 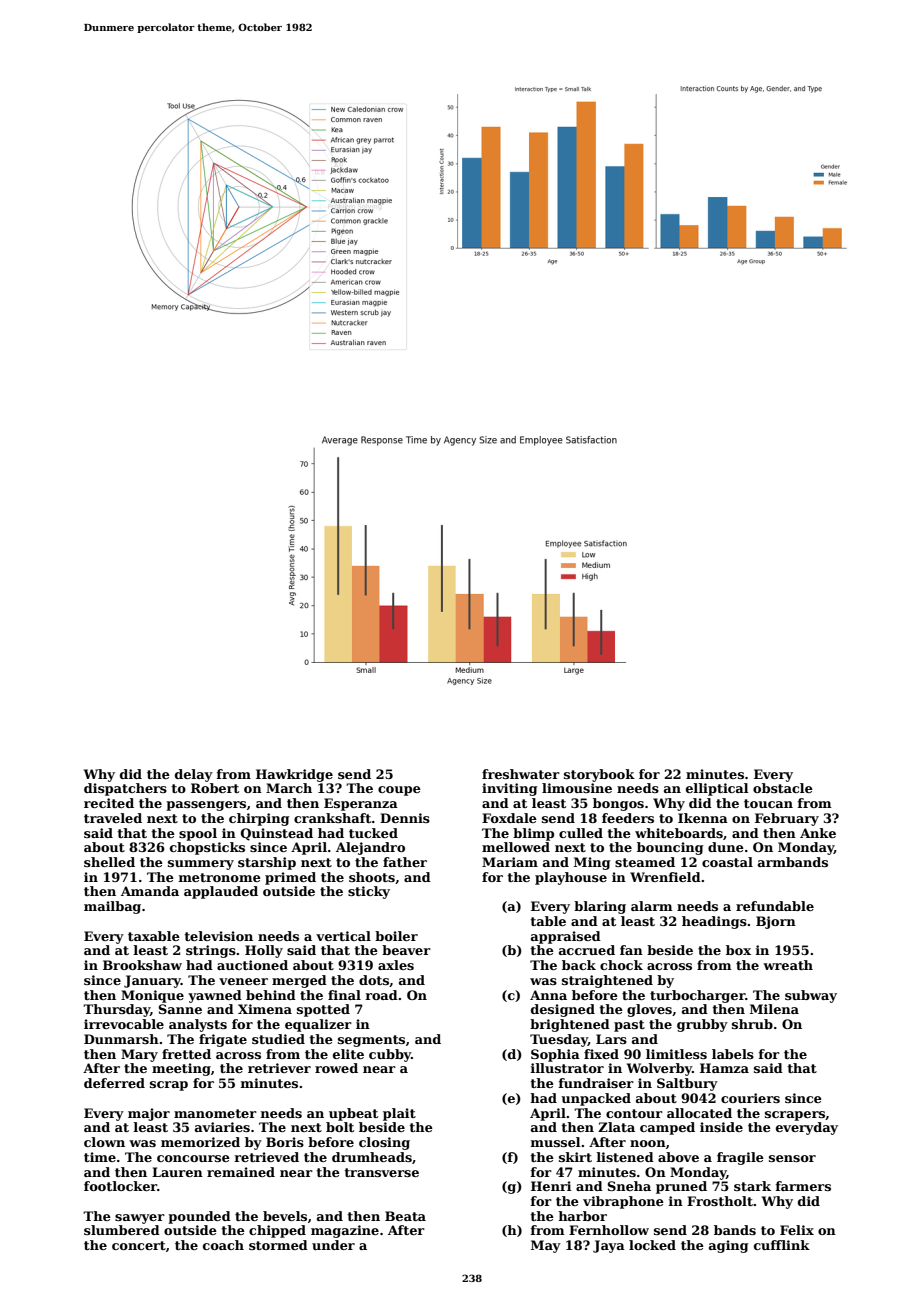 I want to click on mussel, so click(x=555, y=1142).
